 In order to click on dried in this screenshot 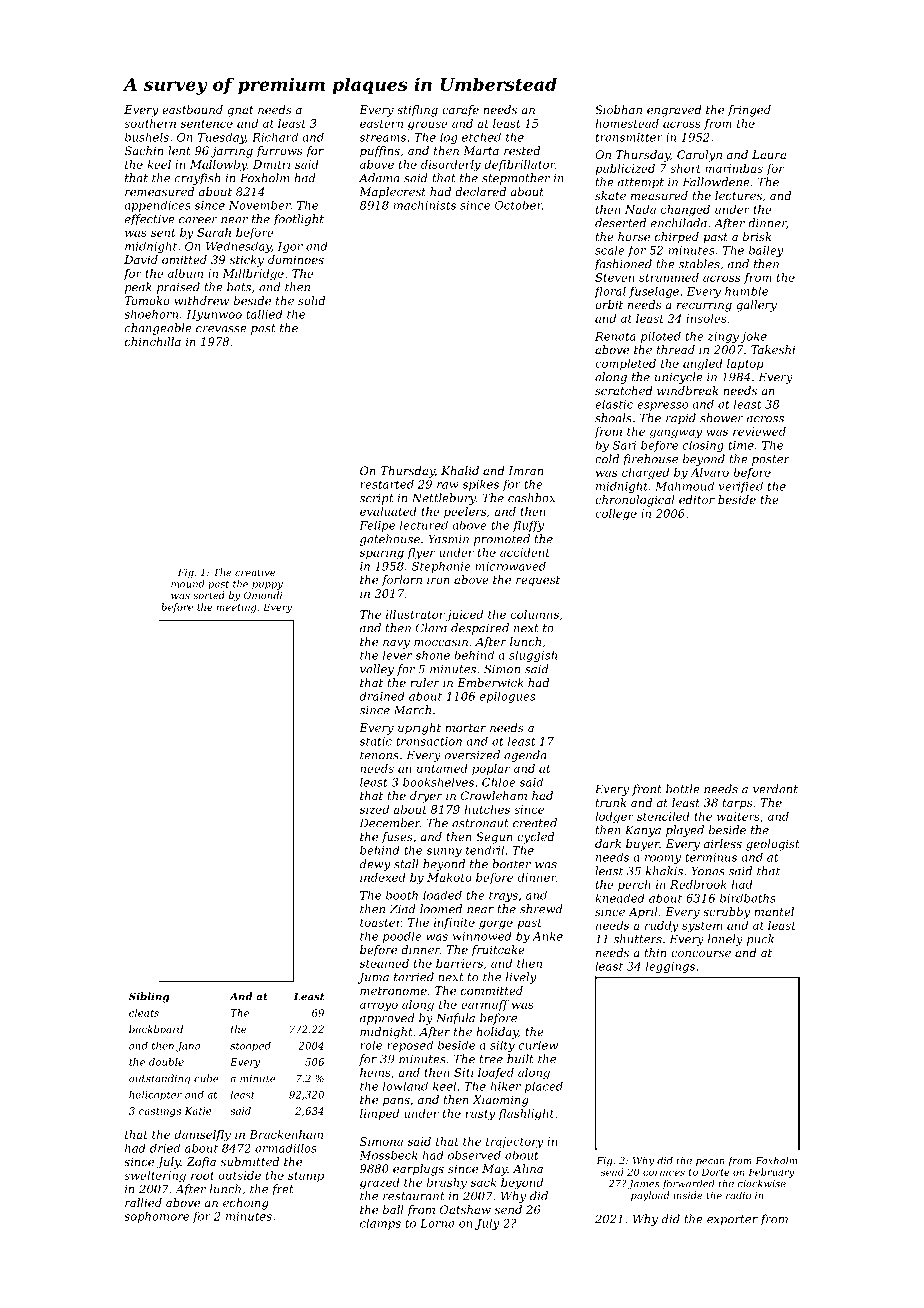, I will do `click(165, 1148)`.
